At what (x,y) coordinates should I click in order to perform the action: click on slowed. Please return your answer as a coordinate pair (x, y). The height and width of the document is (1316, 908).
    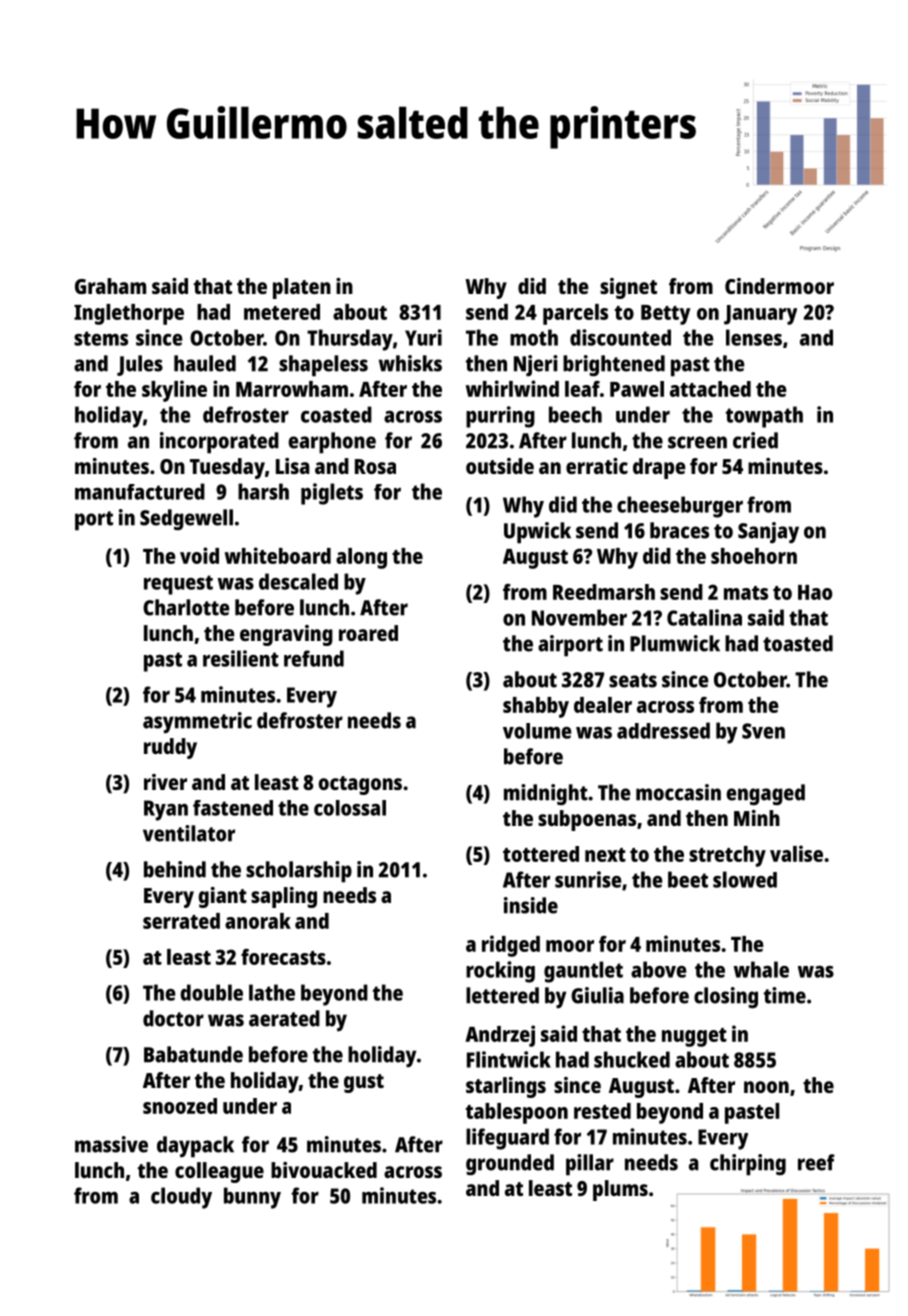
    Looking at the image, I should click on (745, 879).
